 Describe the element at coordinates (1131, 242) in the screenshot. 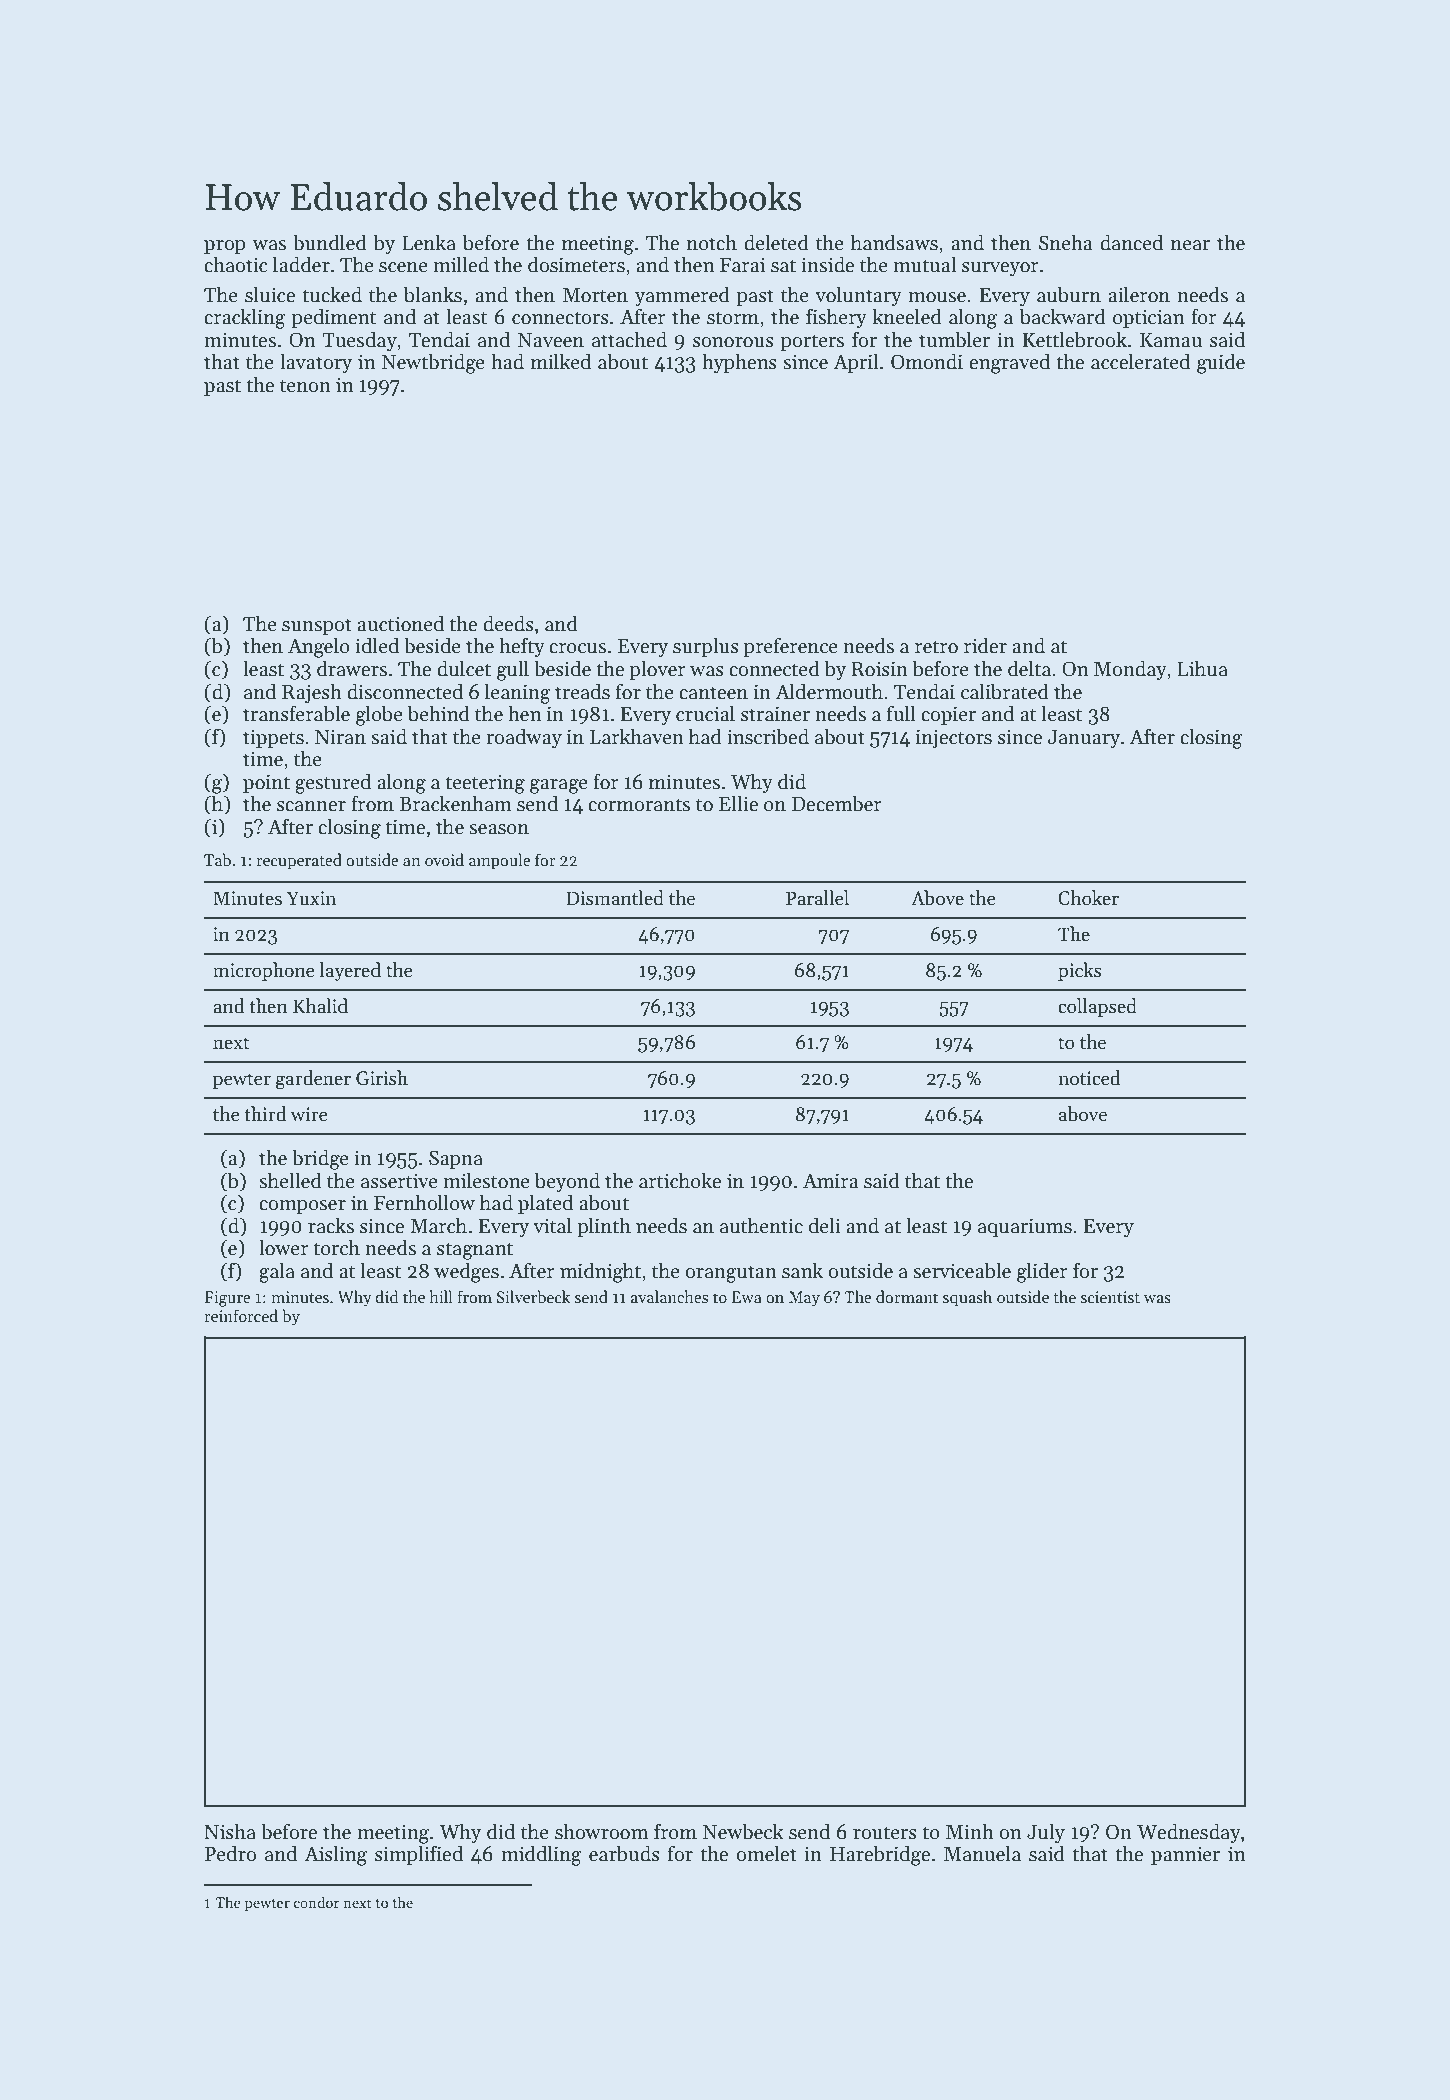

I see `danced` at that location.
